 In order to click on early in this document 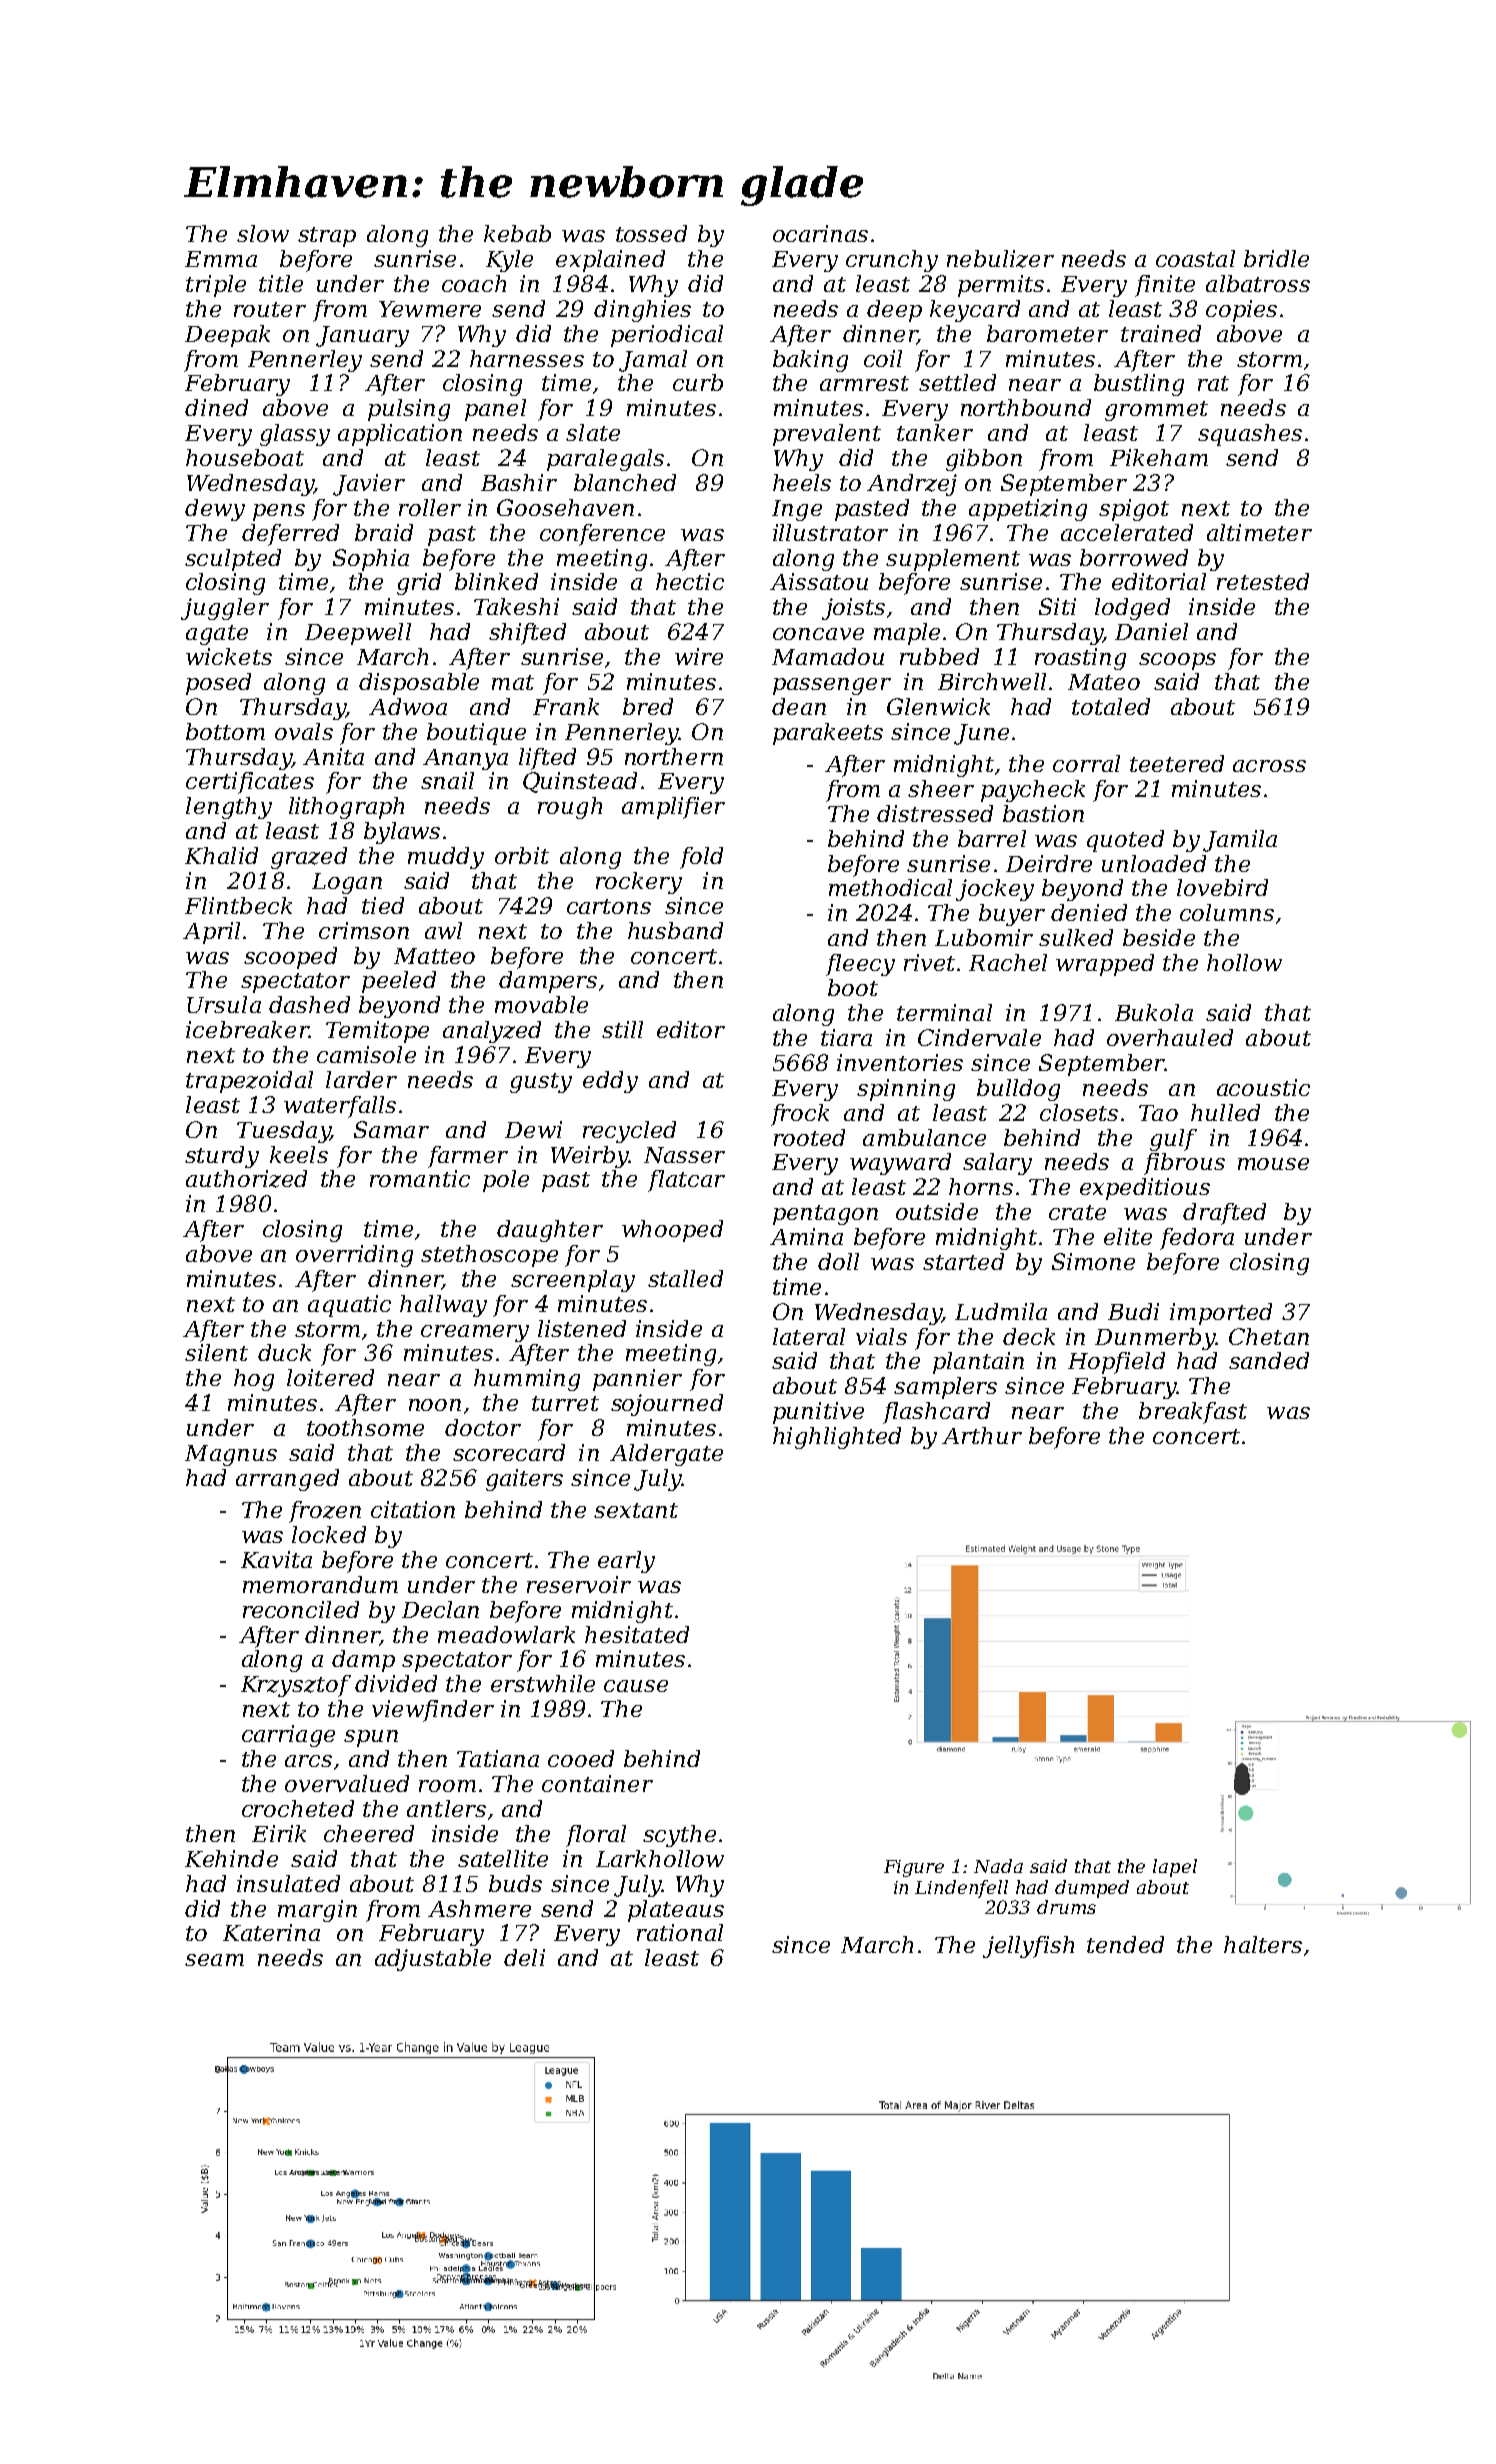, I will do `click(626, 1562)`.
